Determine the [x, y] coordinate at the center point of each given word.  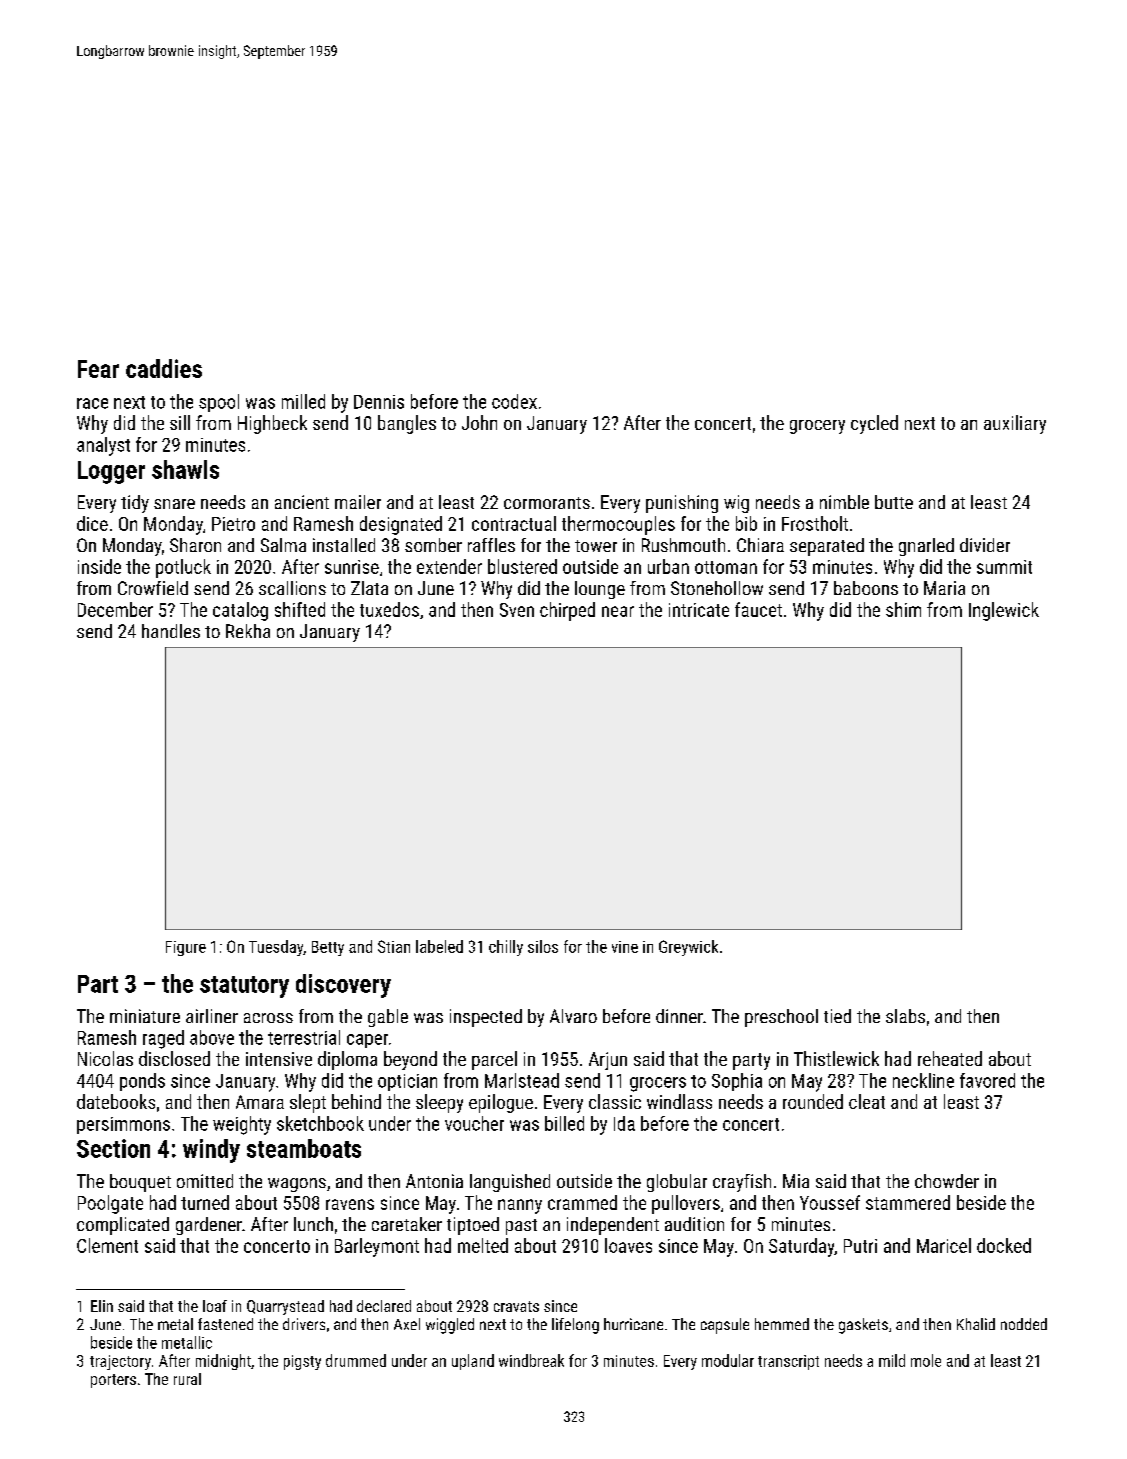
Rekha [248, 631]
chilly [506, 948]
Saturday [802, 1247]
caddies [164, 368]
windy [211, 1151]
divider [985, 545]
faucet [758, 609]
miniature [145, 1016]
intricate [699, 610]
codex [514, 401]
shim [903, 609]
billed [564, 1123]
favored [987, 1080]
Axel [407, 1324]
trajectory [120, 1362]
